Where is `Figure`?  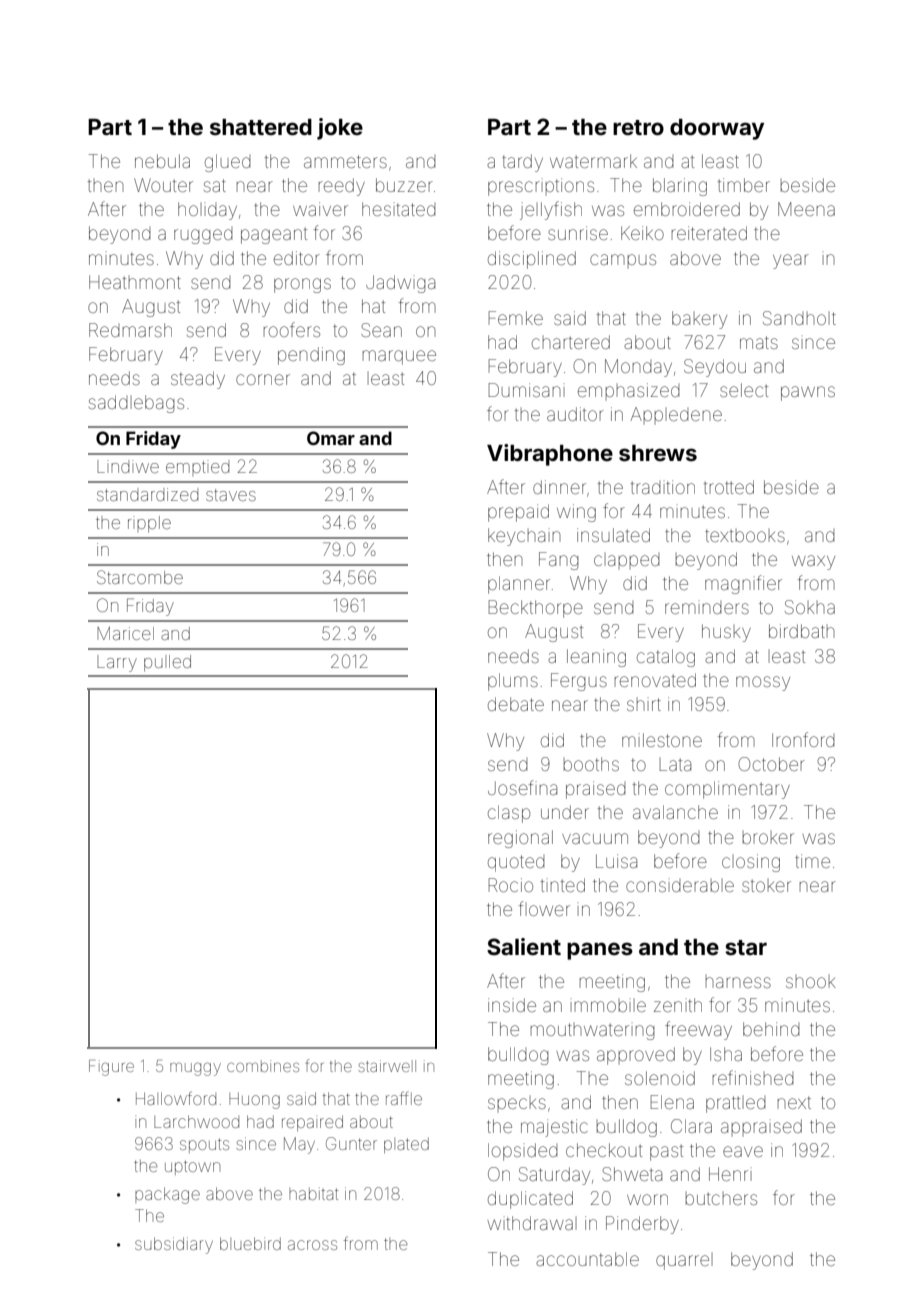
Figure is located at coordinates (111, 1068).
